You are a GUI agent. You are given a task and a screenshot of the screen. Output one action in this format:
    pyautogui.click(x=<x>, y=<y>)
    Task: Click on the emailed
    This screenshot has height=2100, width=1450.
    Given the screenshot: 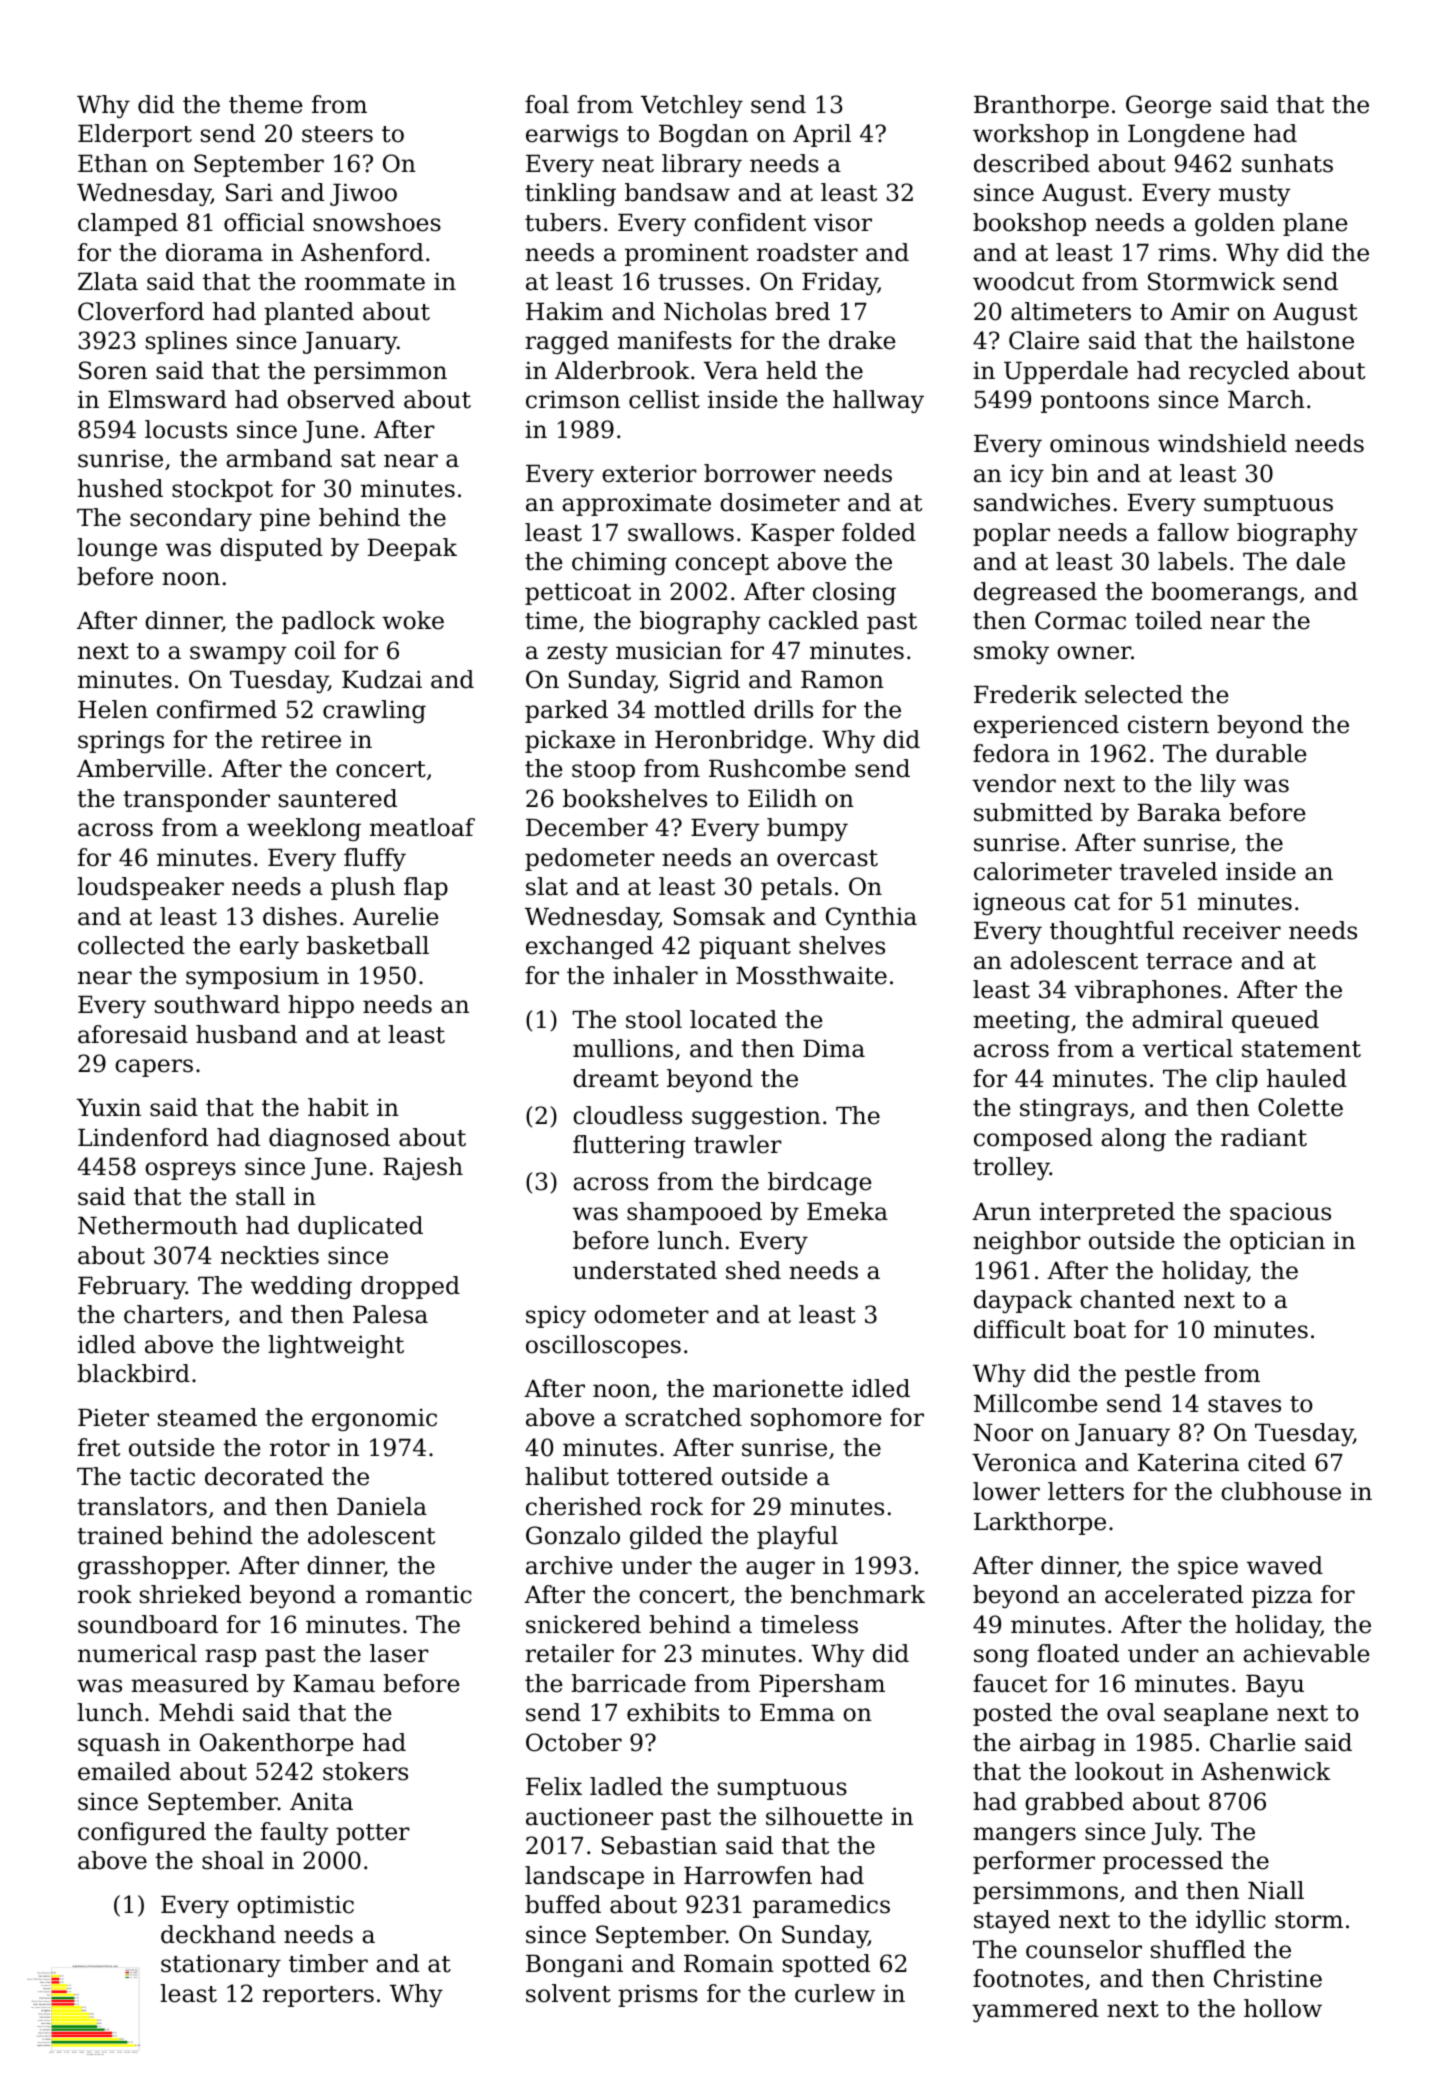 What is the action you would take?
    pyautogui.click(x=124, y=1771)
